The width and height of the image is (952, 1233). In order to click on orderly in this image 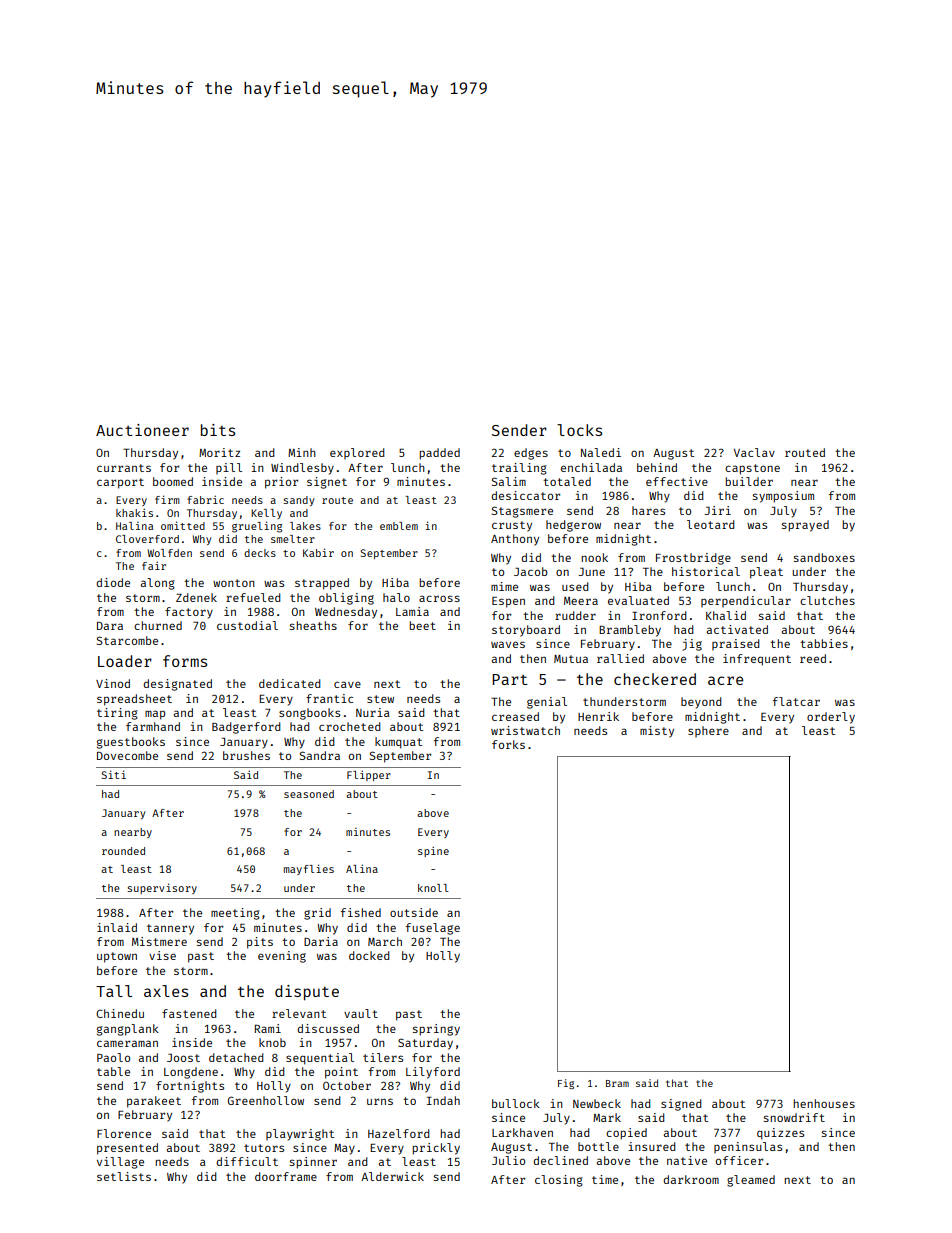, I will do `click(831, 718)`.
